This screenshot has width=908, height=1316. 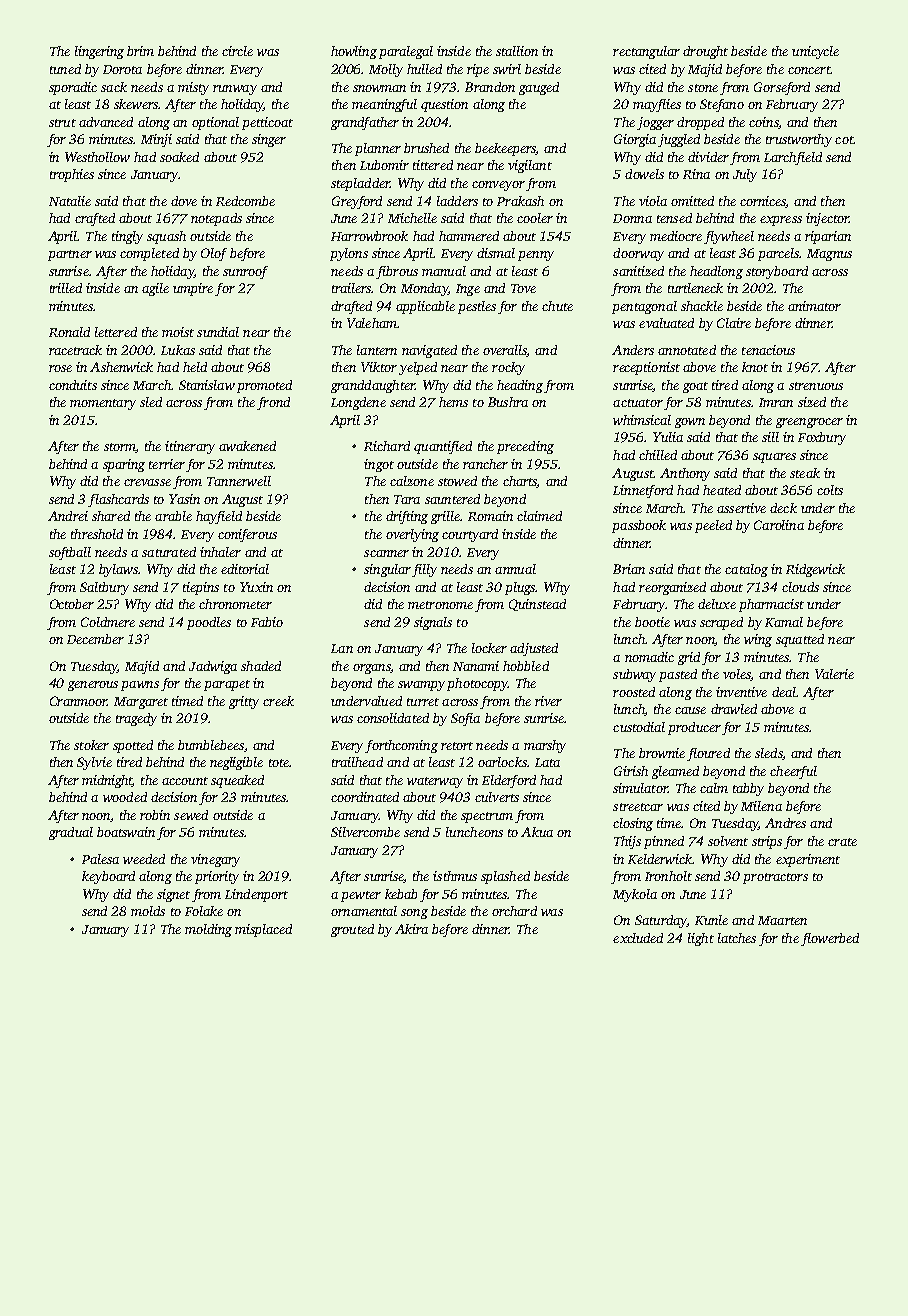 What do you see at coordinates (530, 166) in the screenshot?
I see `vigilant` at bounding box center [530, 166].
